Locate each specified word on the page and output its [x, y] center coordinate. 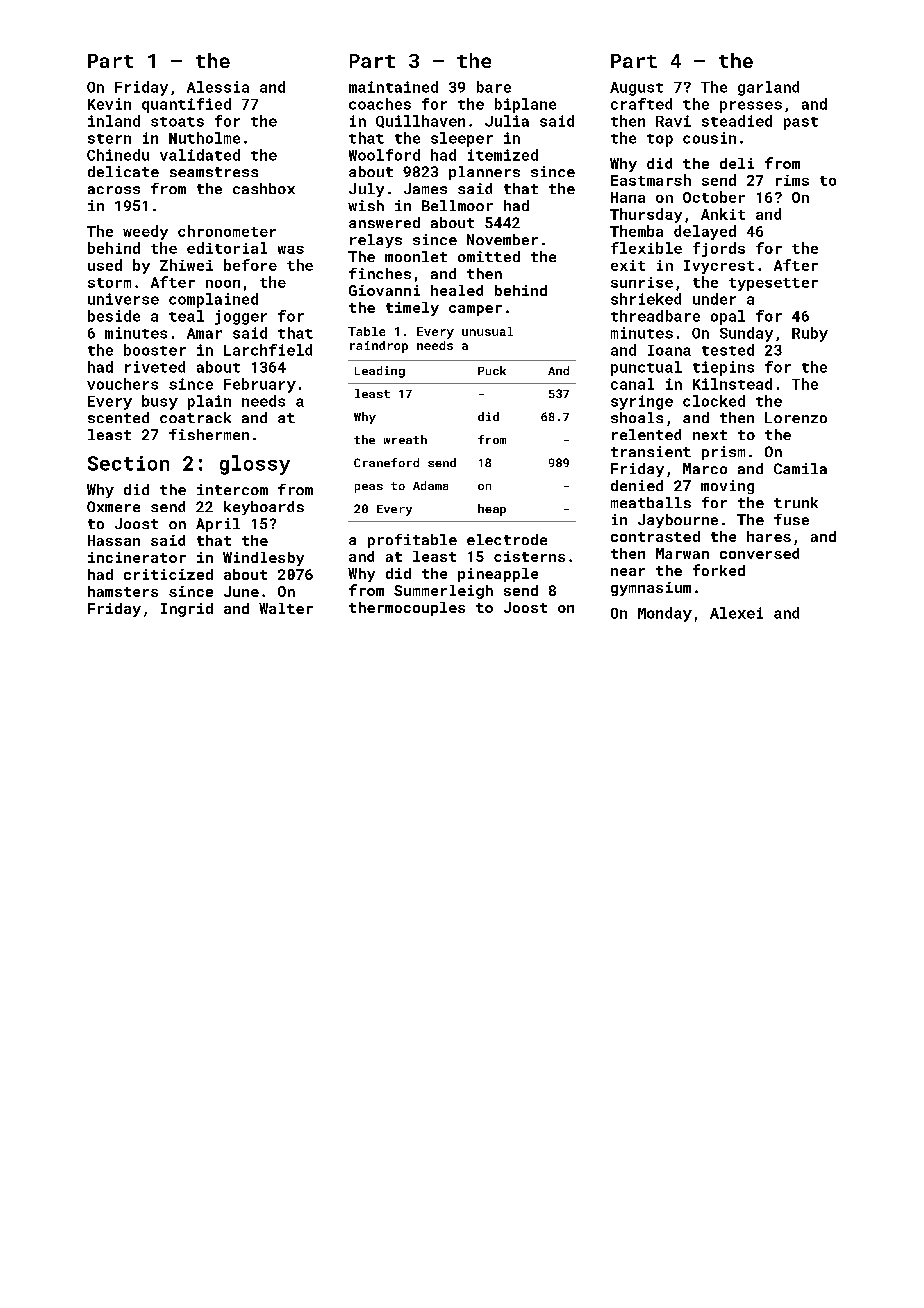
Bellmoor [457, 205]
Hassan [114, 540]
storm [109, 283]
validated [200, 155]
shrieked [646, 299]
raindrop [379, 347]
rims [792, 180]
